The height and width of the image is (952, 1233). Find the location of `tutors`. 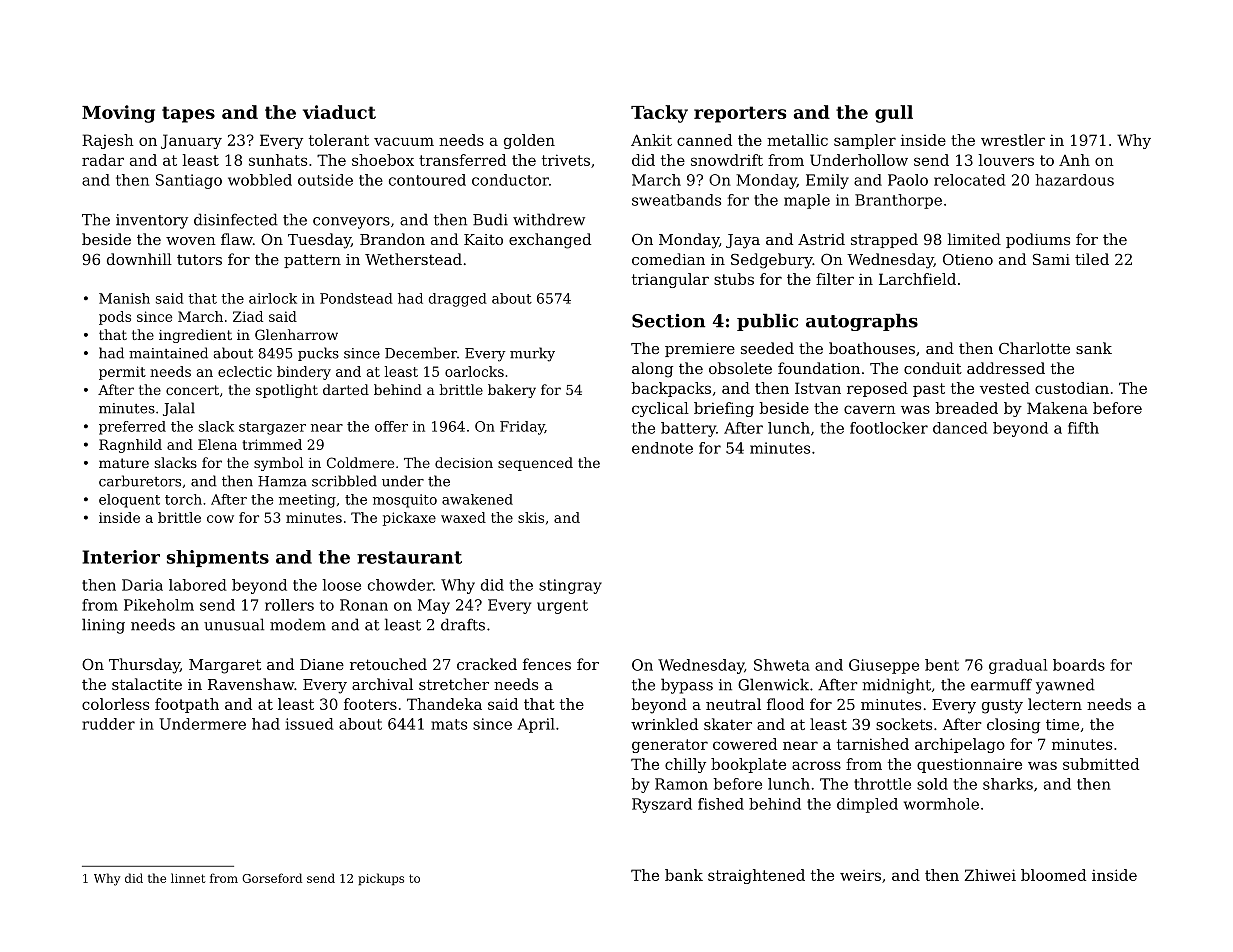

tutors is located at coordinates (199, 259).
